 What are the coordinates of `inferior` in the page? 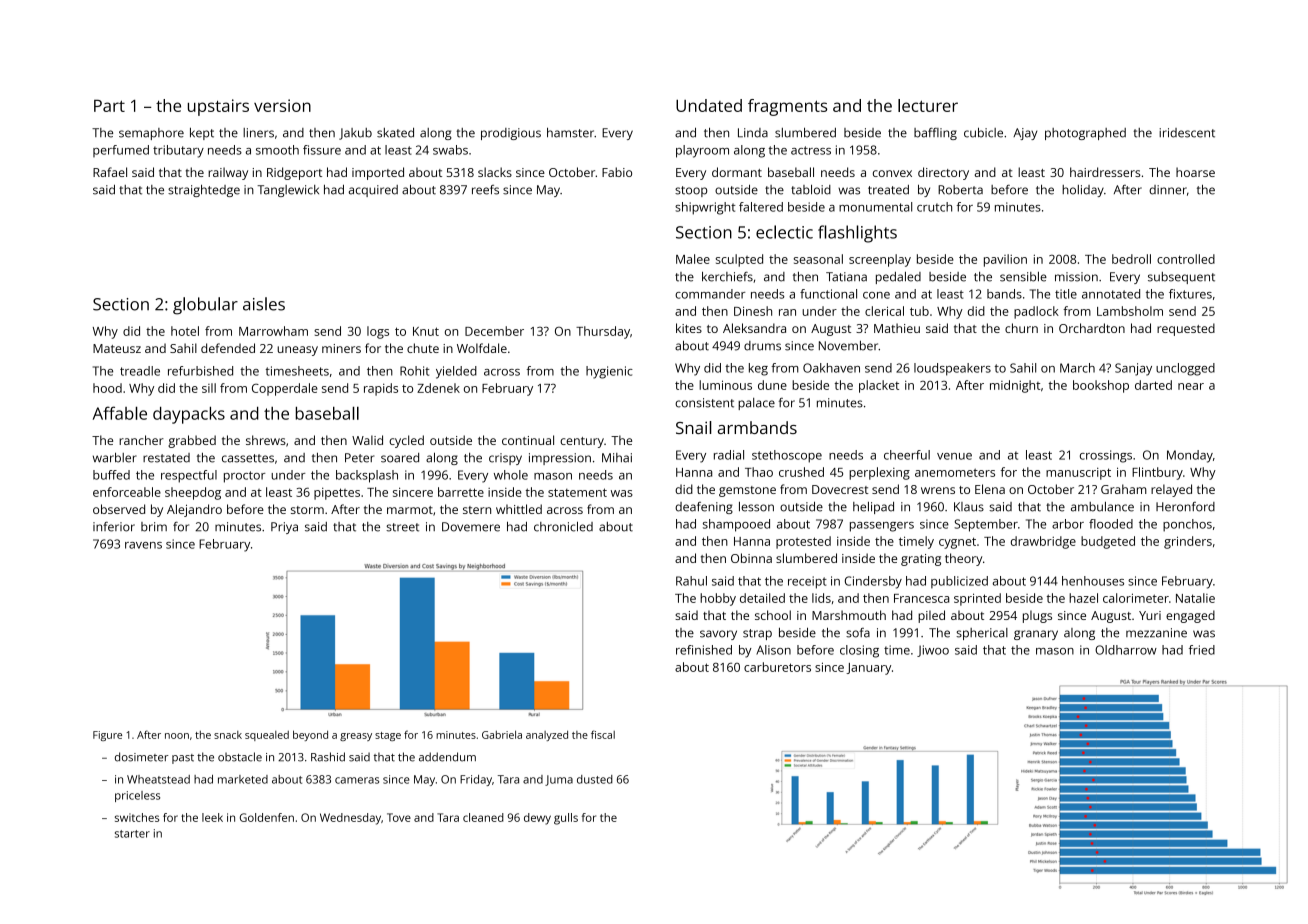 It's located at (114, 527).
